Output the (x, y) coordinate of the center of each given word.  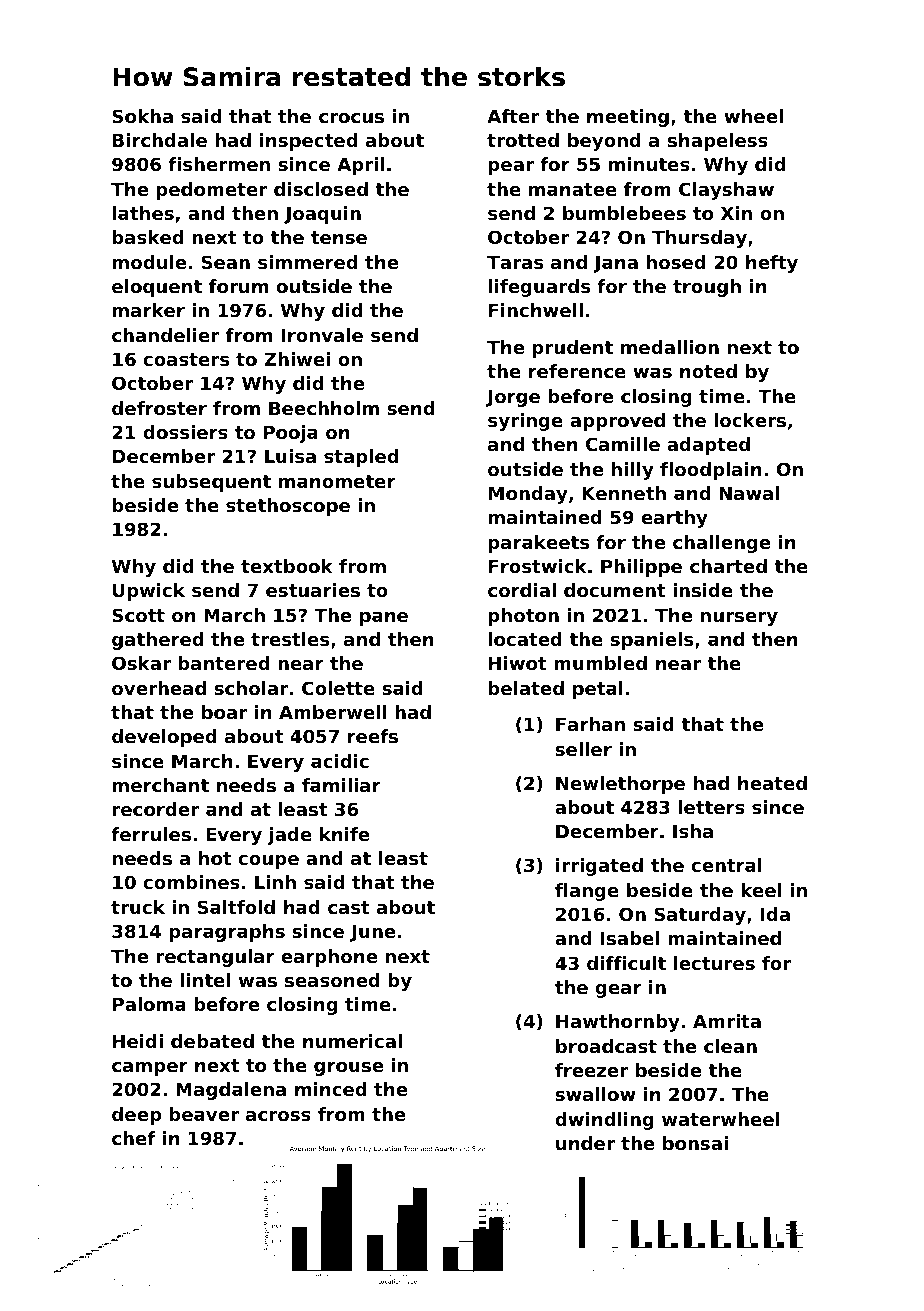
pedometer (212, 191)
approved (617, 422)
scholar (251, 688)
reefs (373, 736)
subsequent (211, 483)
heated (772, 783)
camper (150, 1069)
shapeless (718, 142)
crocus (351, 118)
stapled (361, 458)
